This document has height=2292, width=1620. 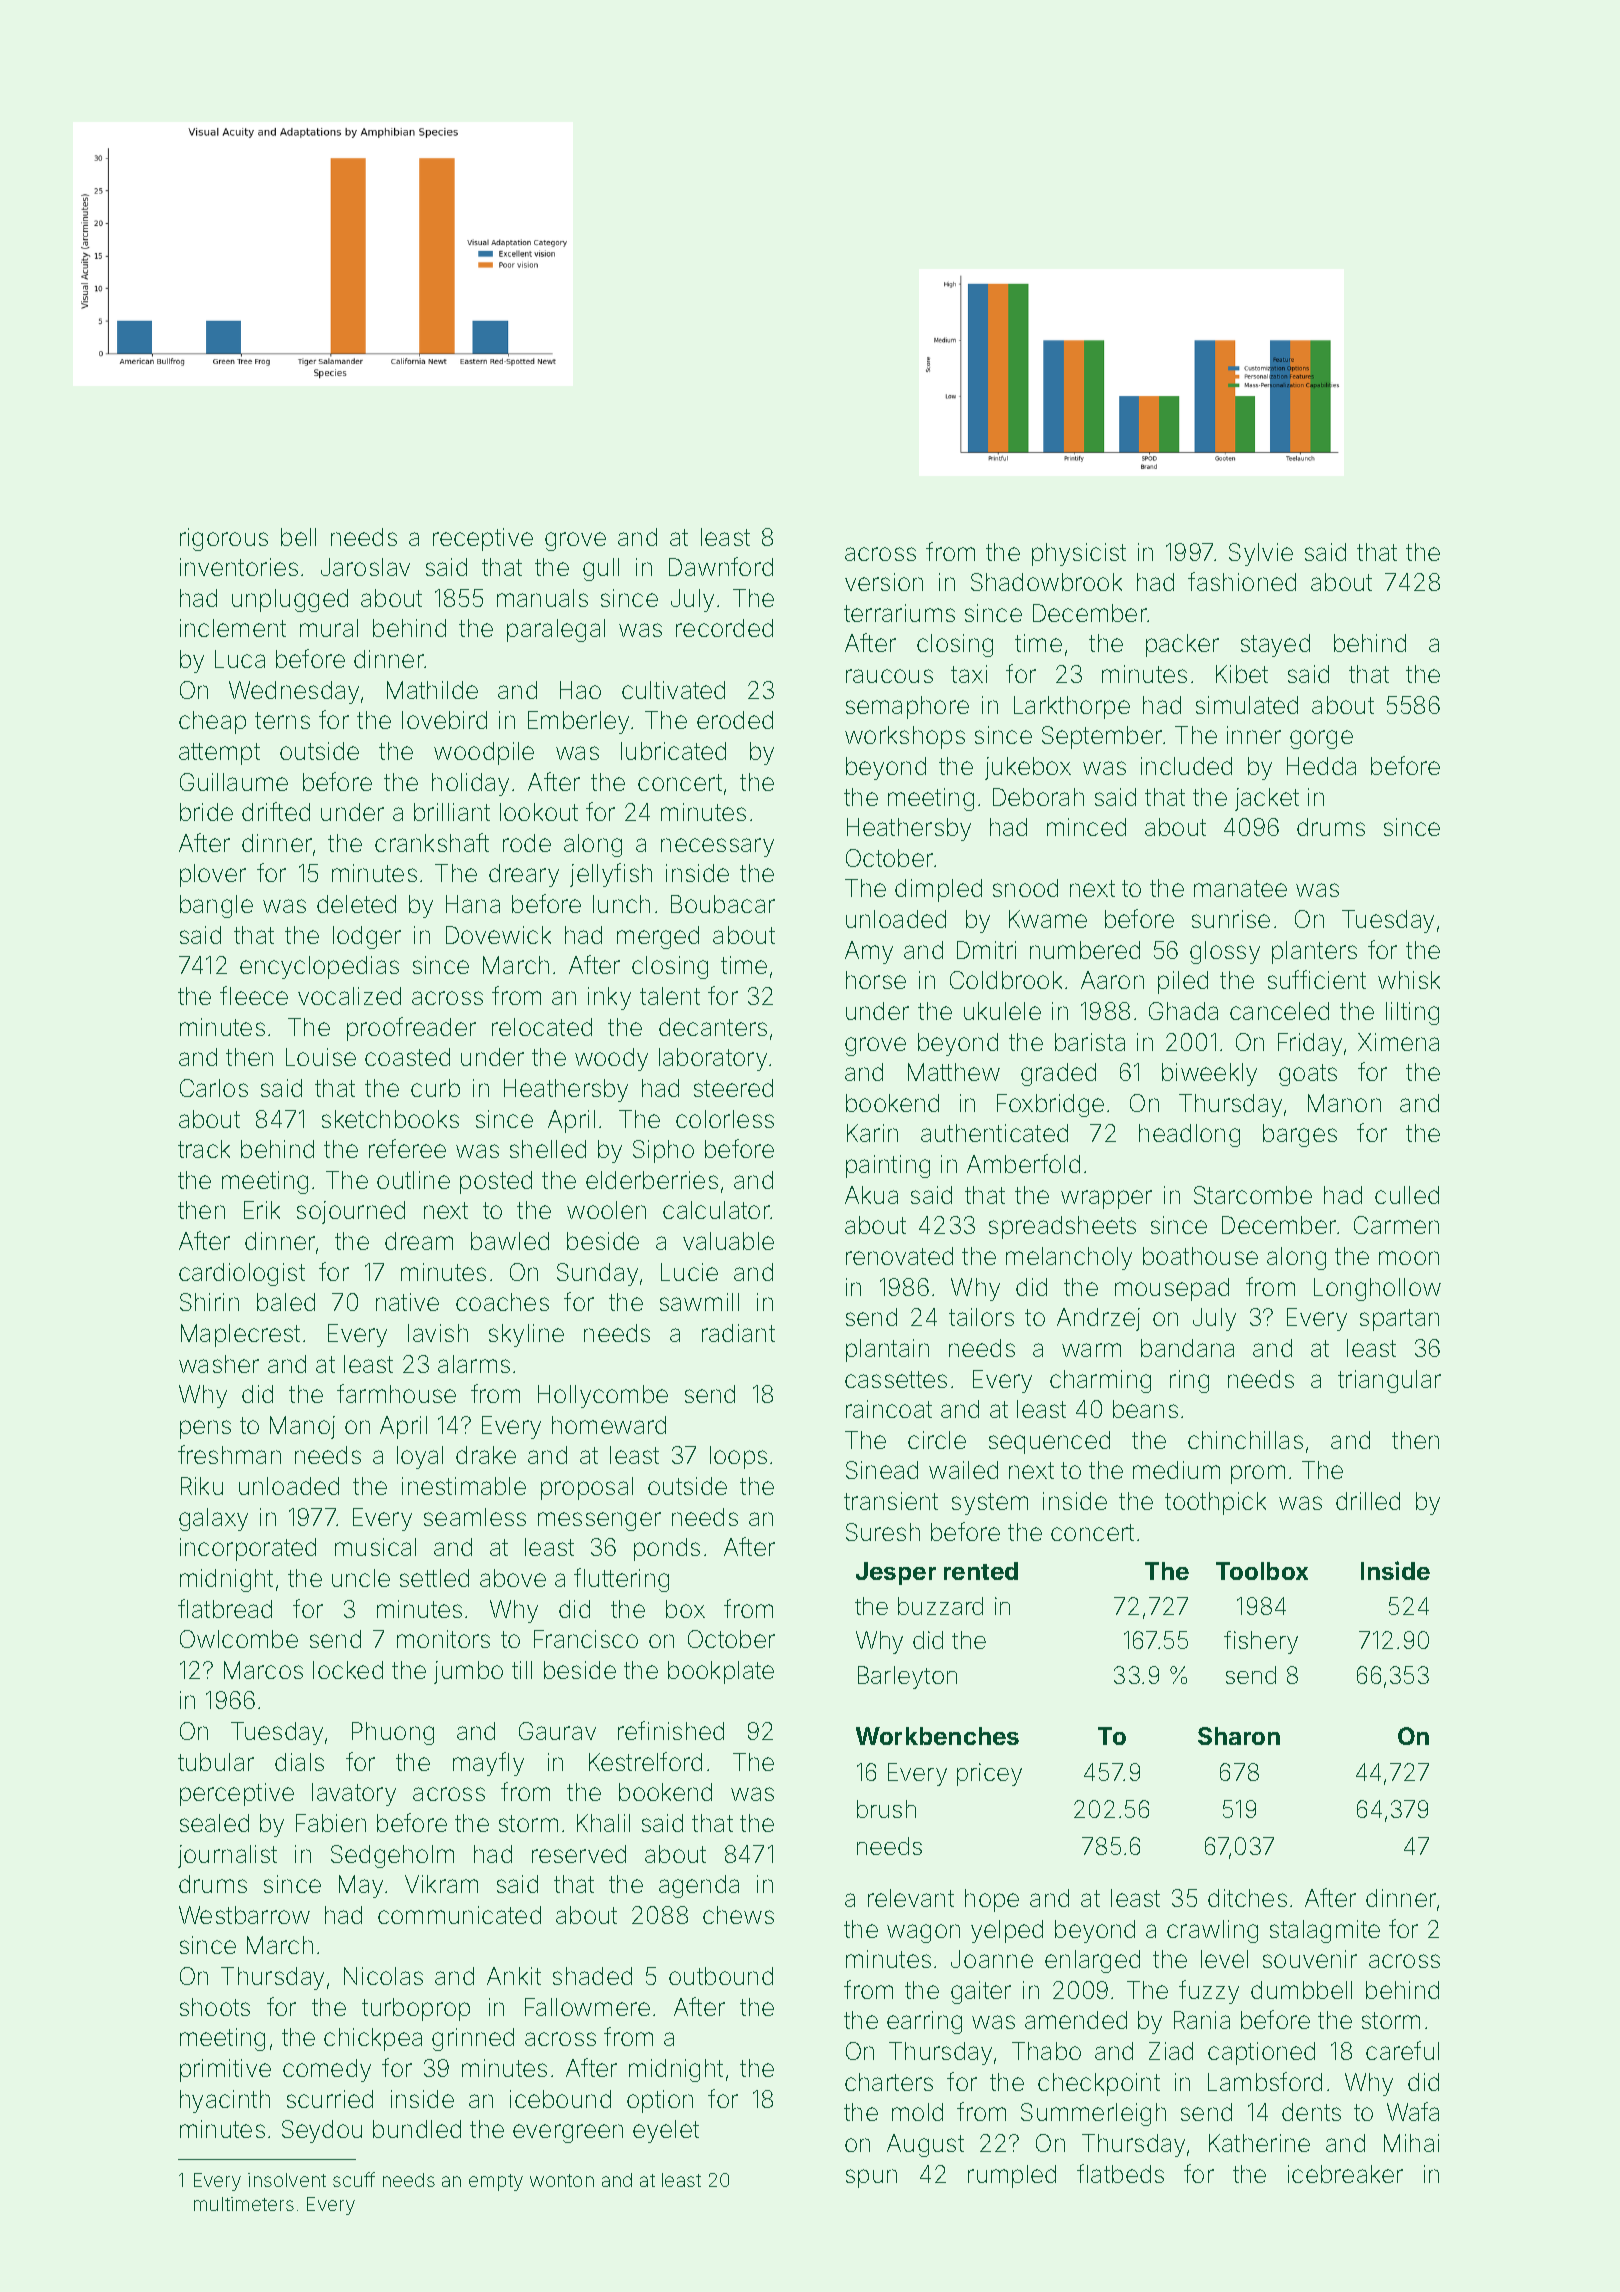 What do you see at coordinates (954, 1072) in the document?
I see `Matthew` at bounding box center [954, 1072].
